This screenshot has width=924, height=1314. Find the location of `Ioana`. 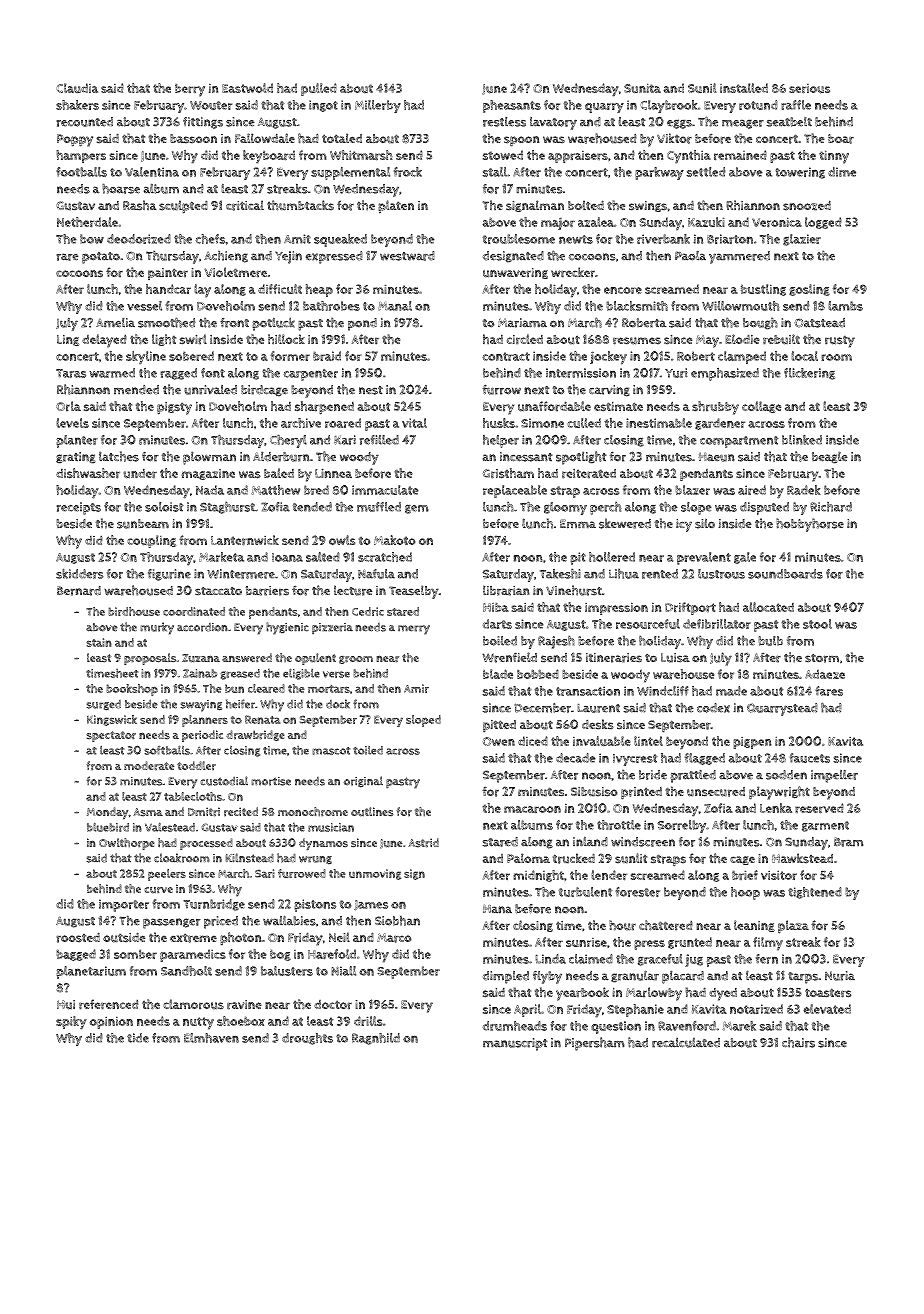

Ioana is located at coordinates (287, 557).
